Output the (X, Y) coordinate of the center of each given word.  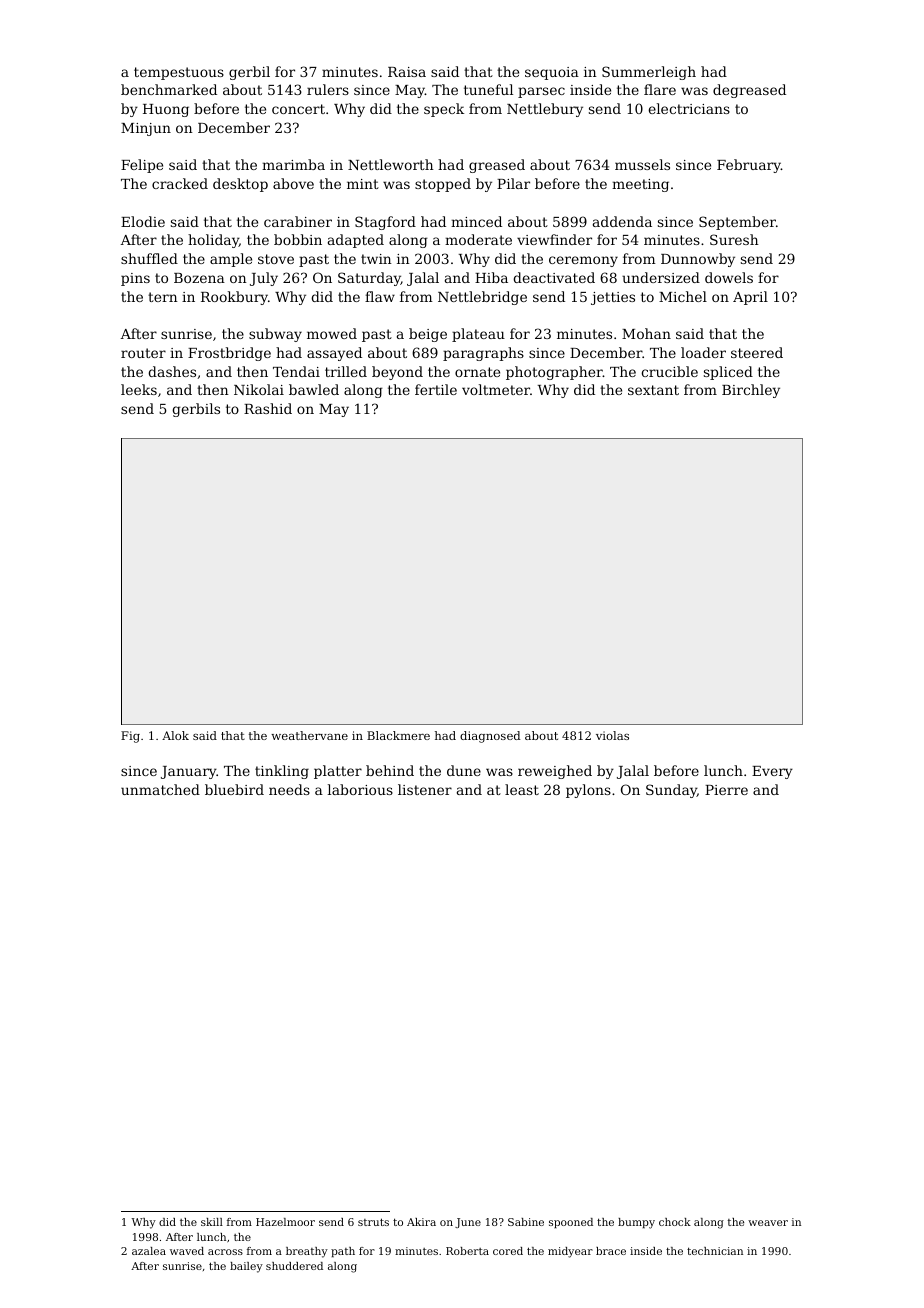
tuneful (488, 89)
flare (660, 89)
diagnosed (490, 737)
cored (508, 1251)
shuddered (294, 1266)
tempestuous (179, 73)
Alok (175, 735)
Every (772, 772)
